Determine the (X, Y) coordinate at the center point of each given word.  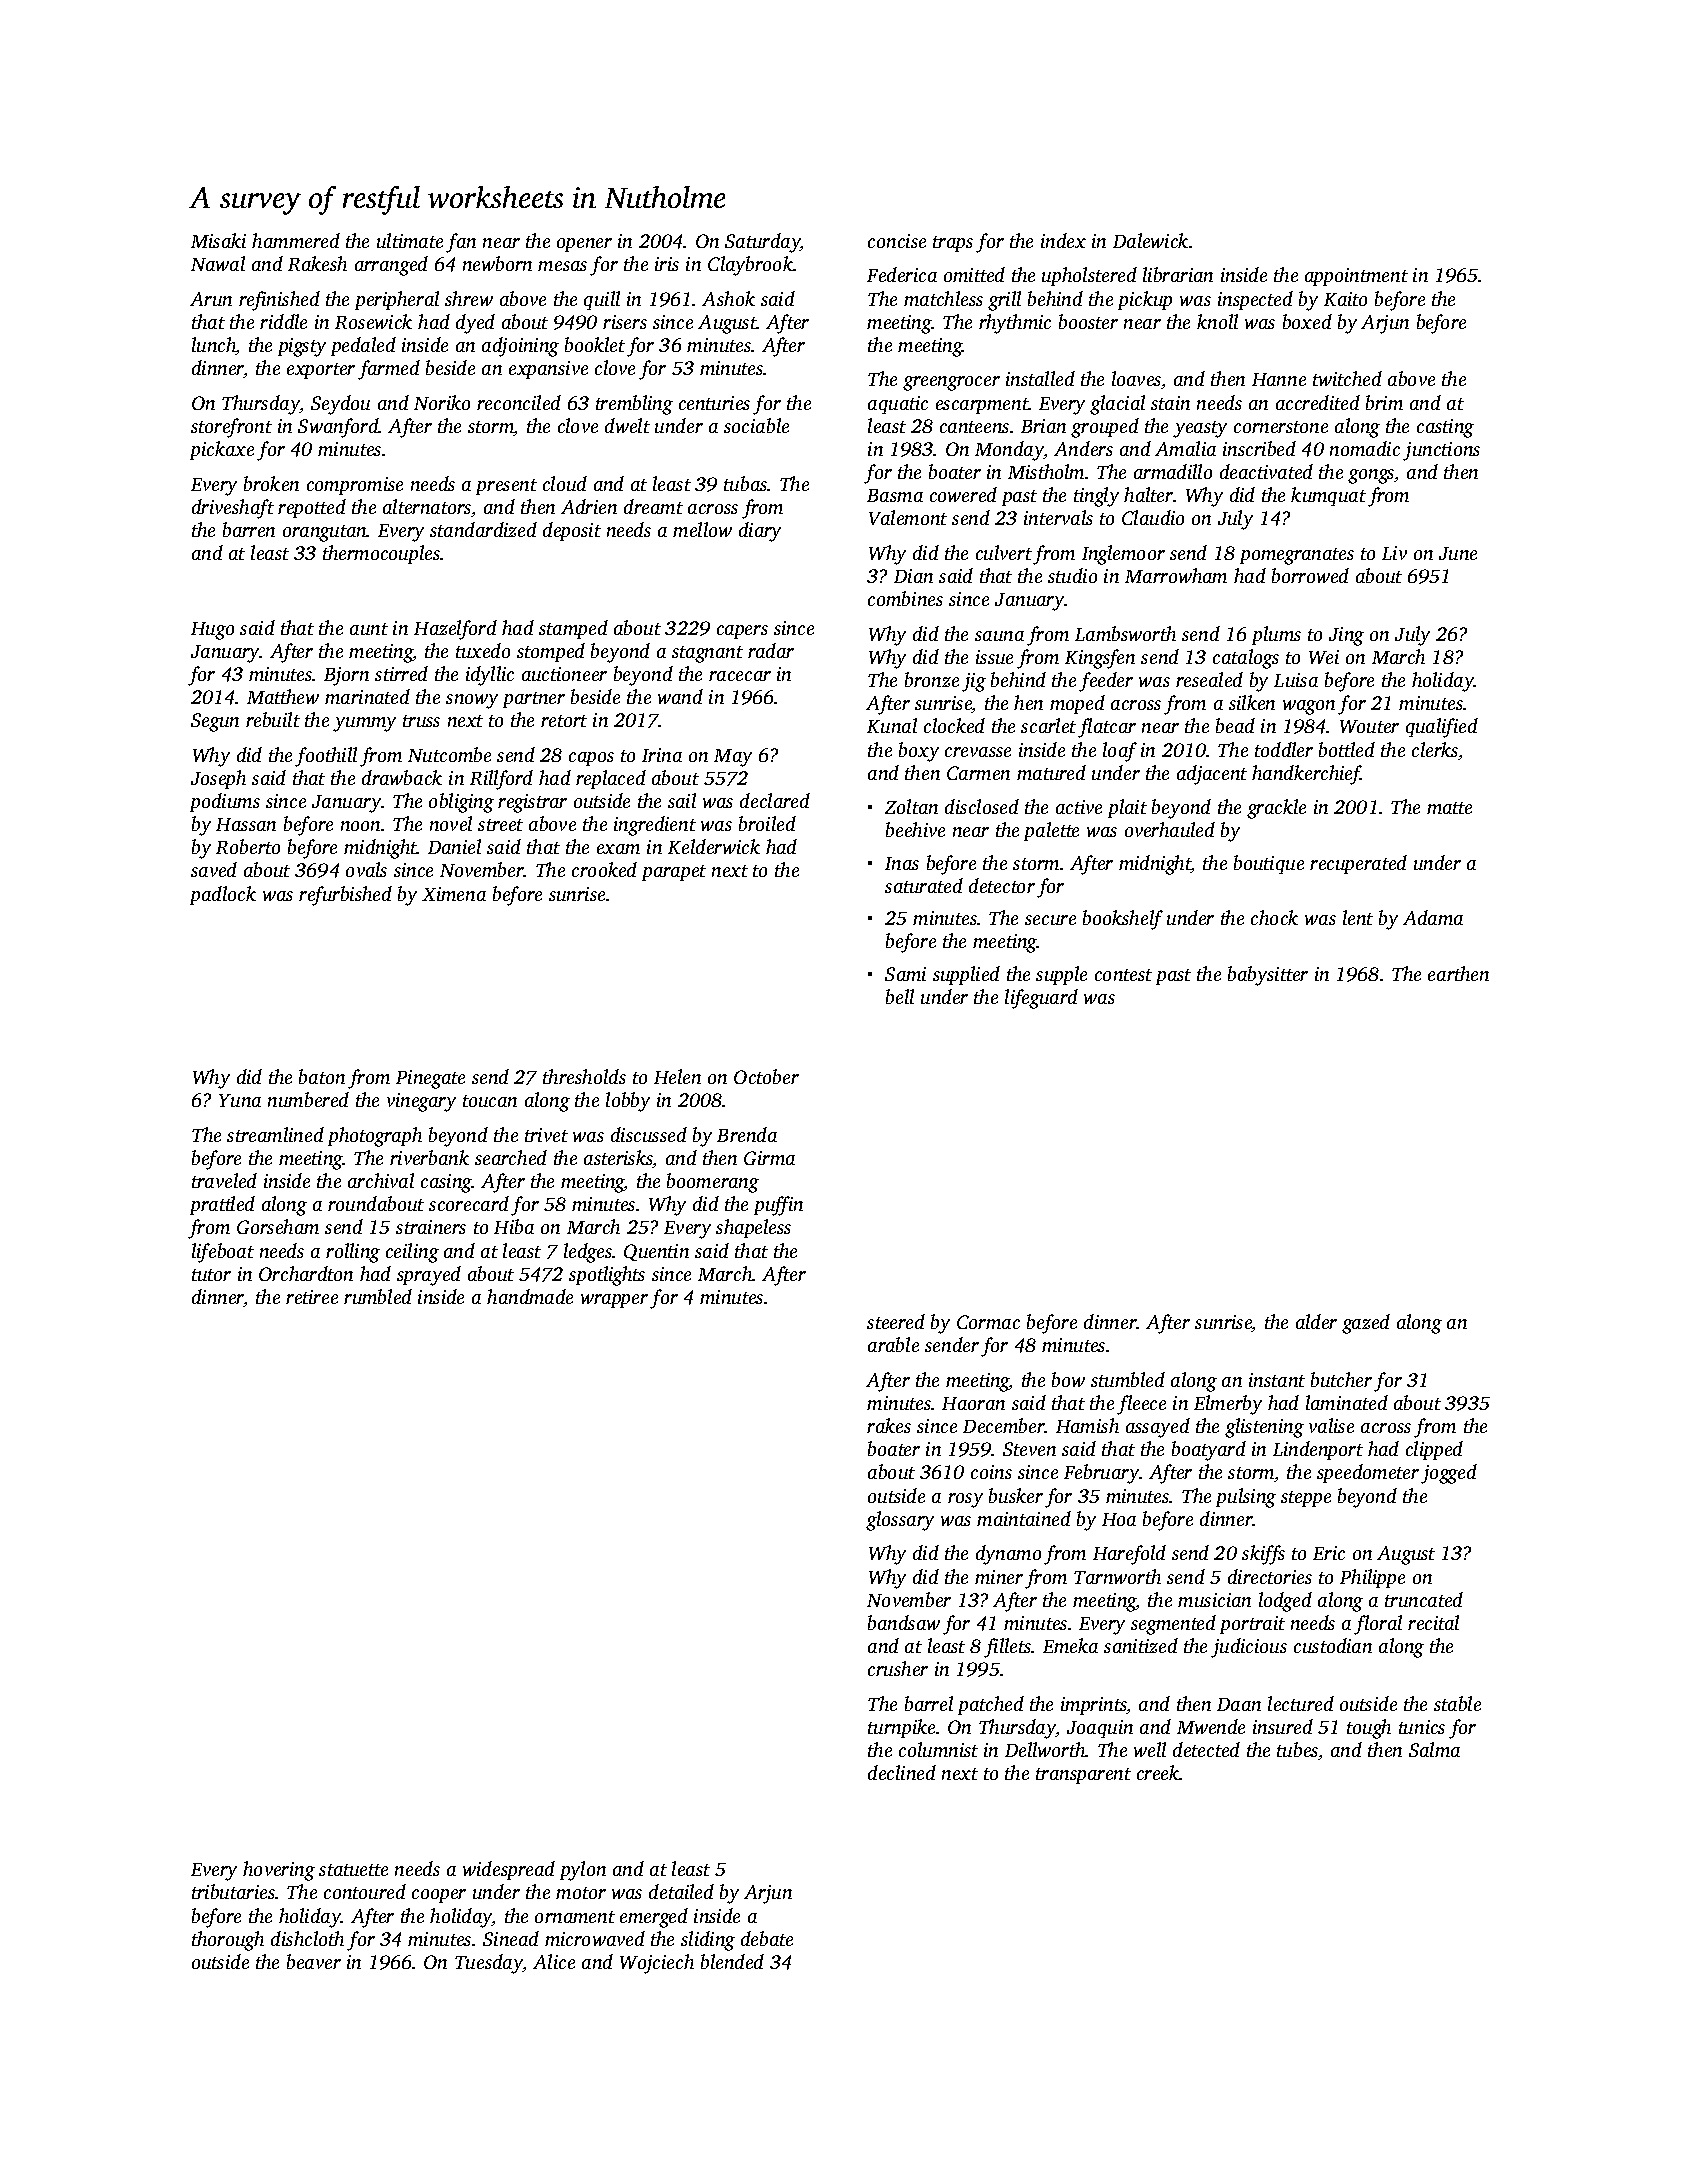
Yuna (240, 1100)
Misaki (218, 240)
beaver (314, 1961)
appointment (1356, 277)
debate (767, 1938)
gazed (1366, 1324)
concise (897, 241)
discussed (649, 1134)
